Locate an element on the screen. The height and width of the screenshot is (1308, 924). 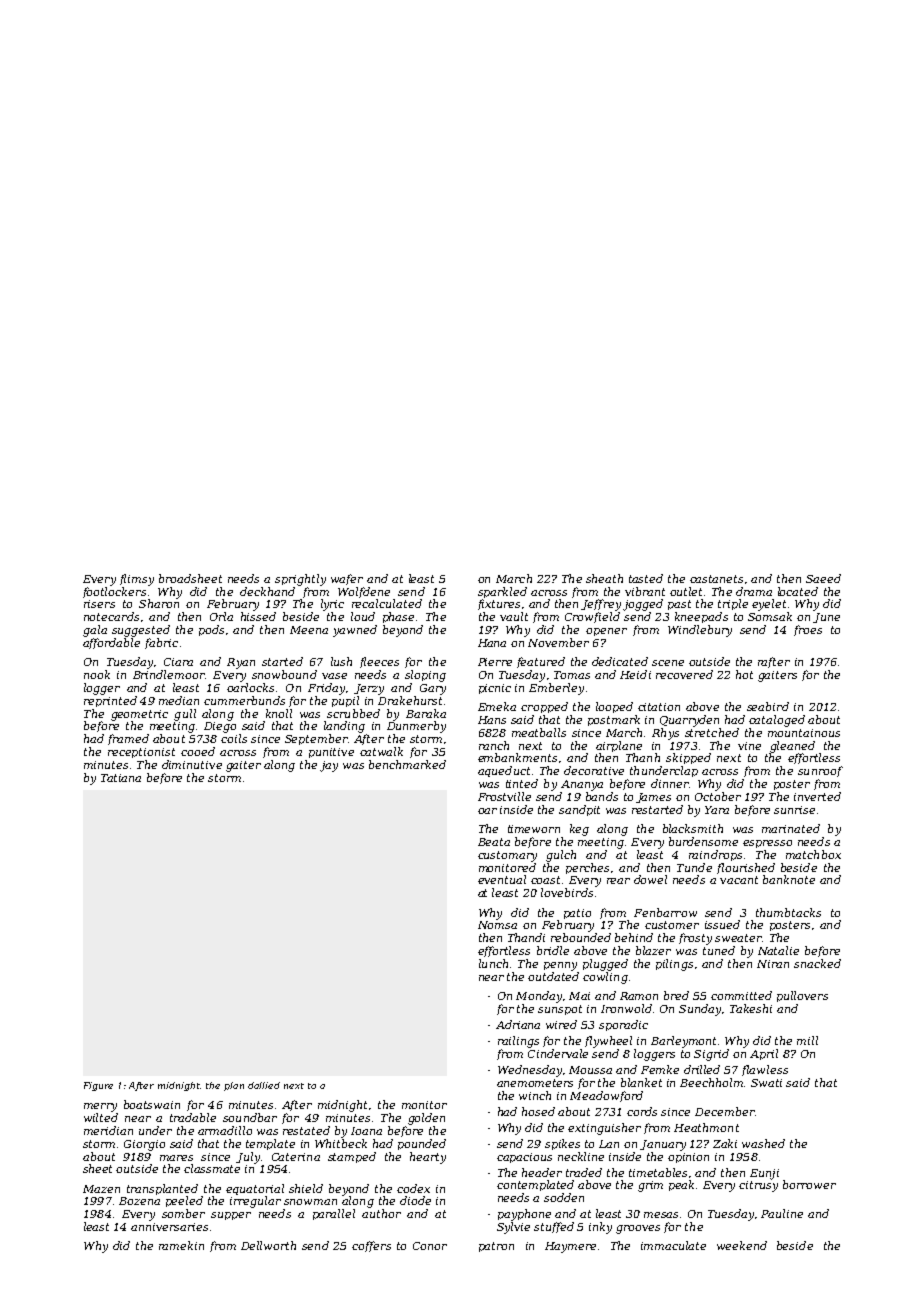
Tatiana is located at coordinates (121, 778).
